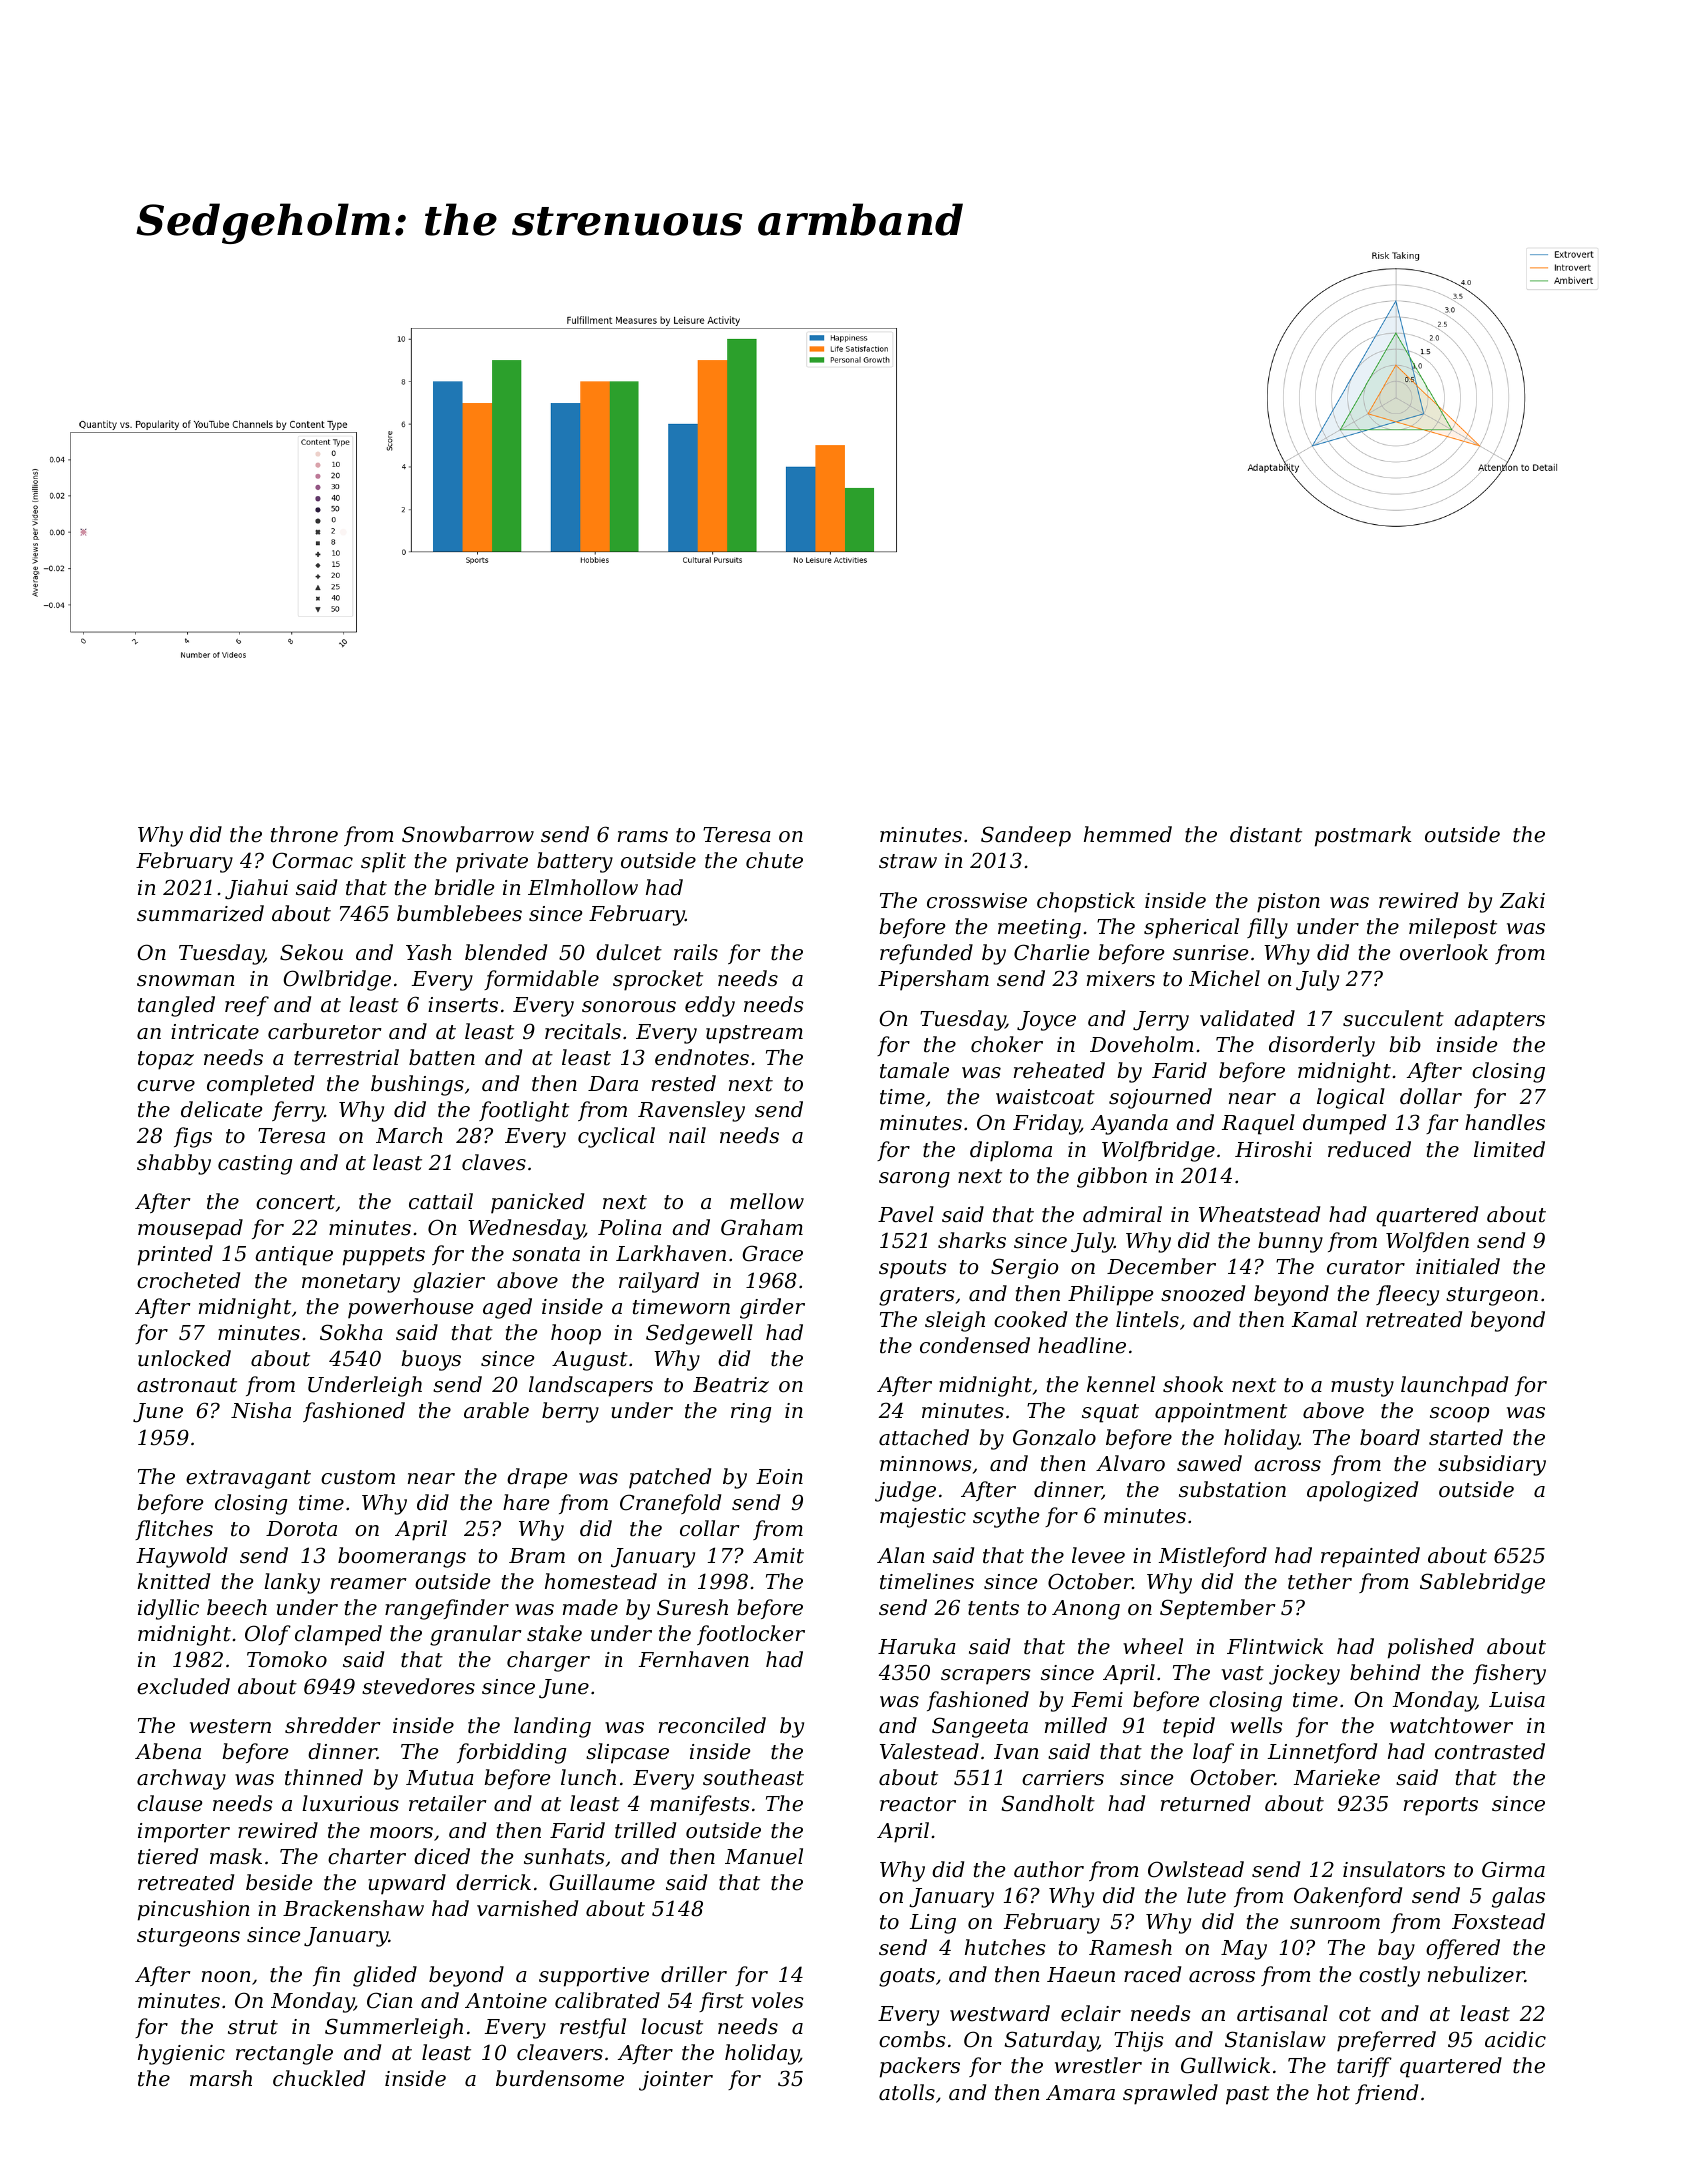 The height and width of the document is (2178, 1683). Describe the element at coordinates (311, 952) in the document. I see `Sekou` at that location.
